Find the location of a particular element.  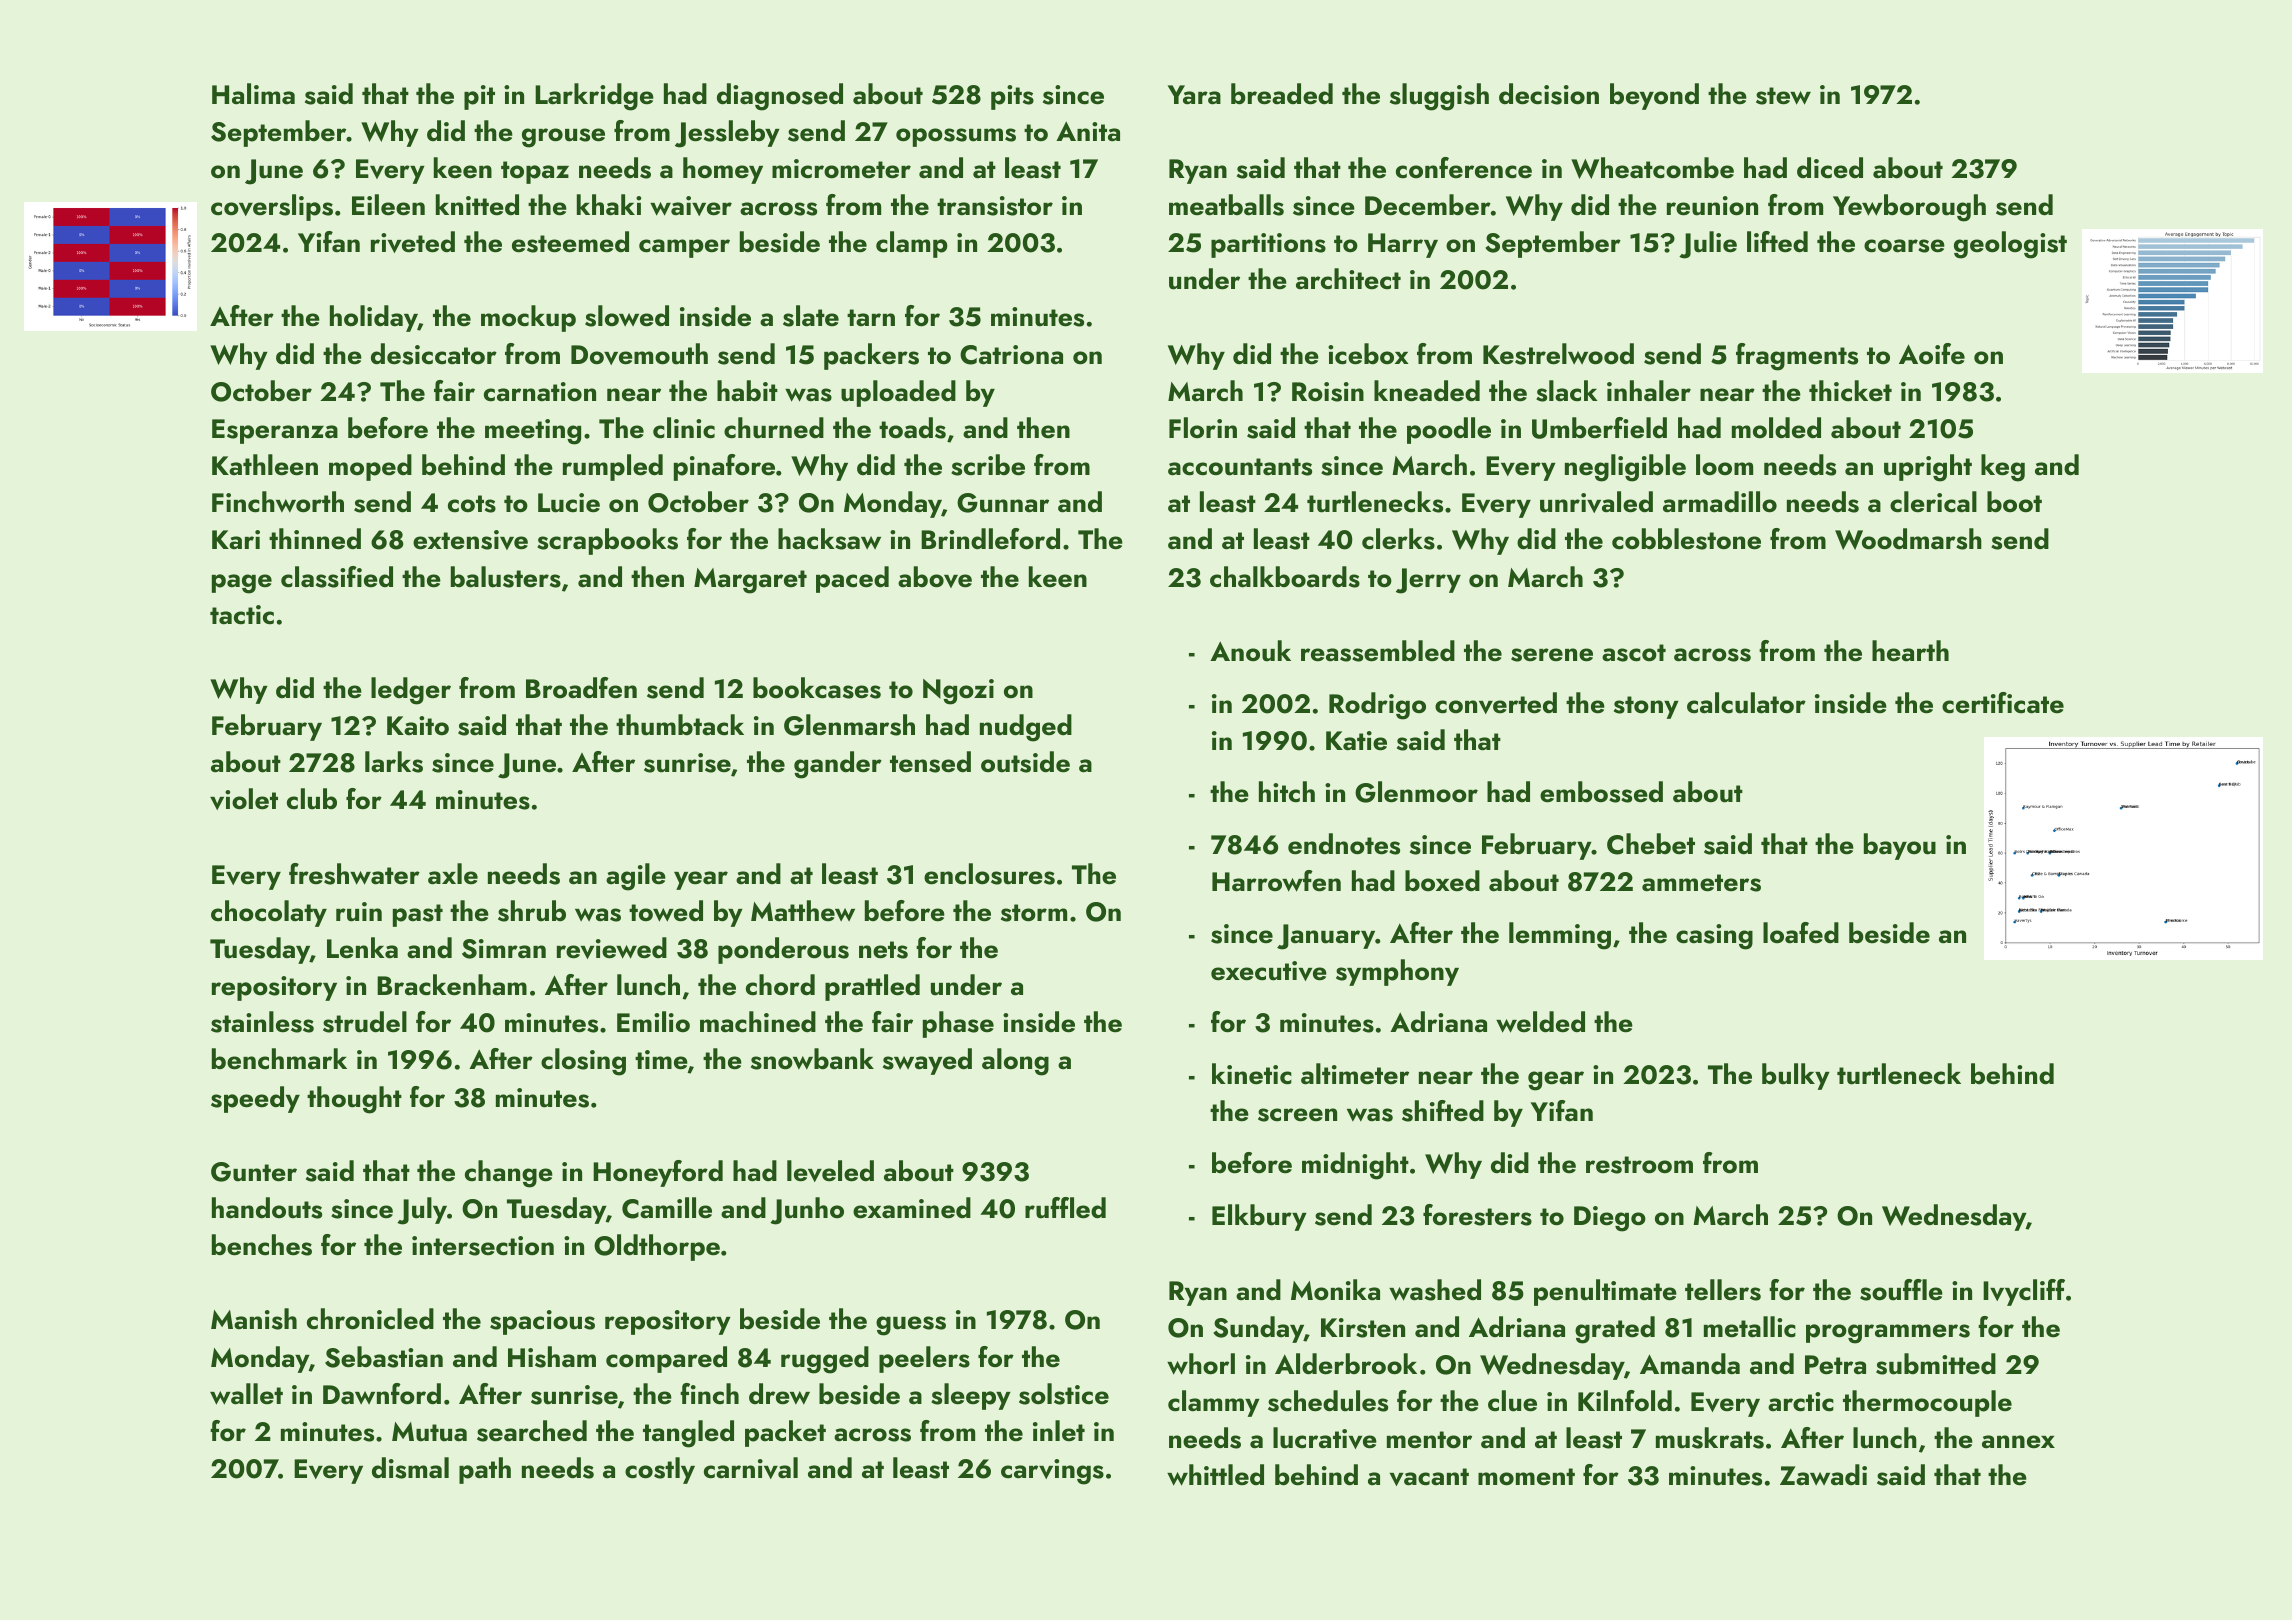

Aoife is located at coordinates (1932, 353).
